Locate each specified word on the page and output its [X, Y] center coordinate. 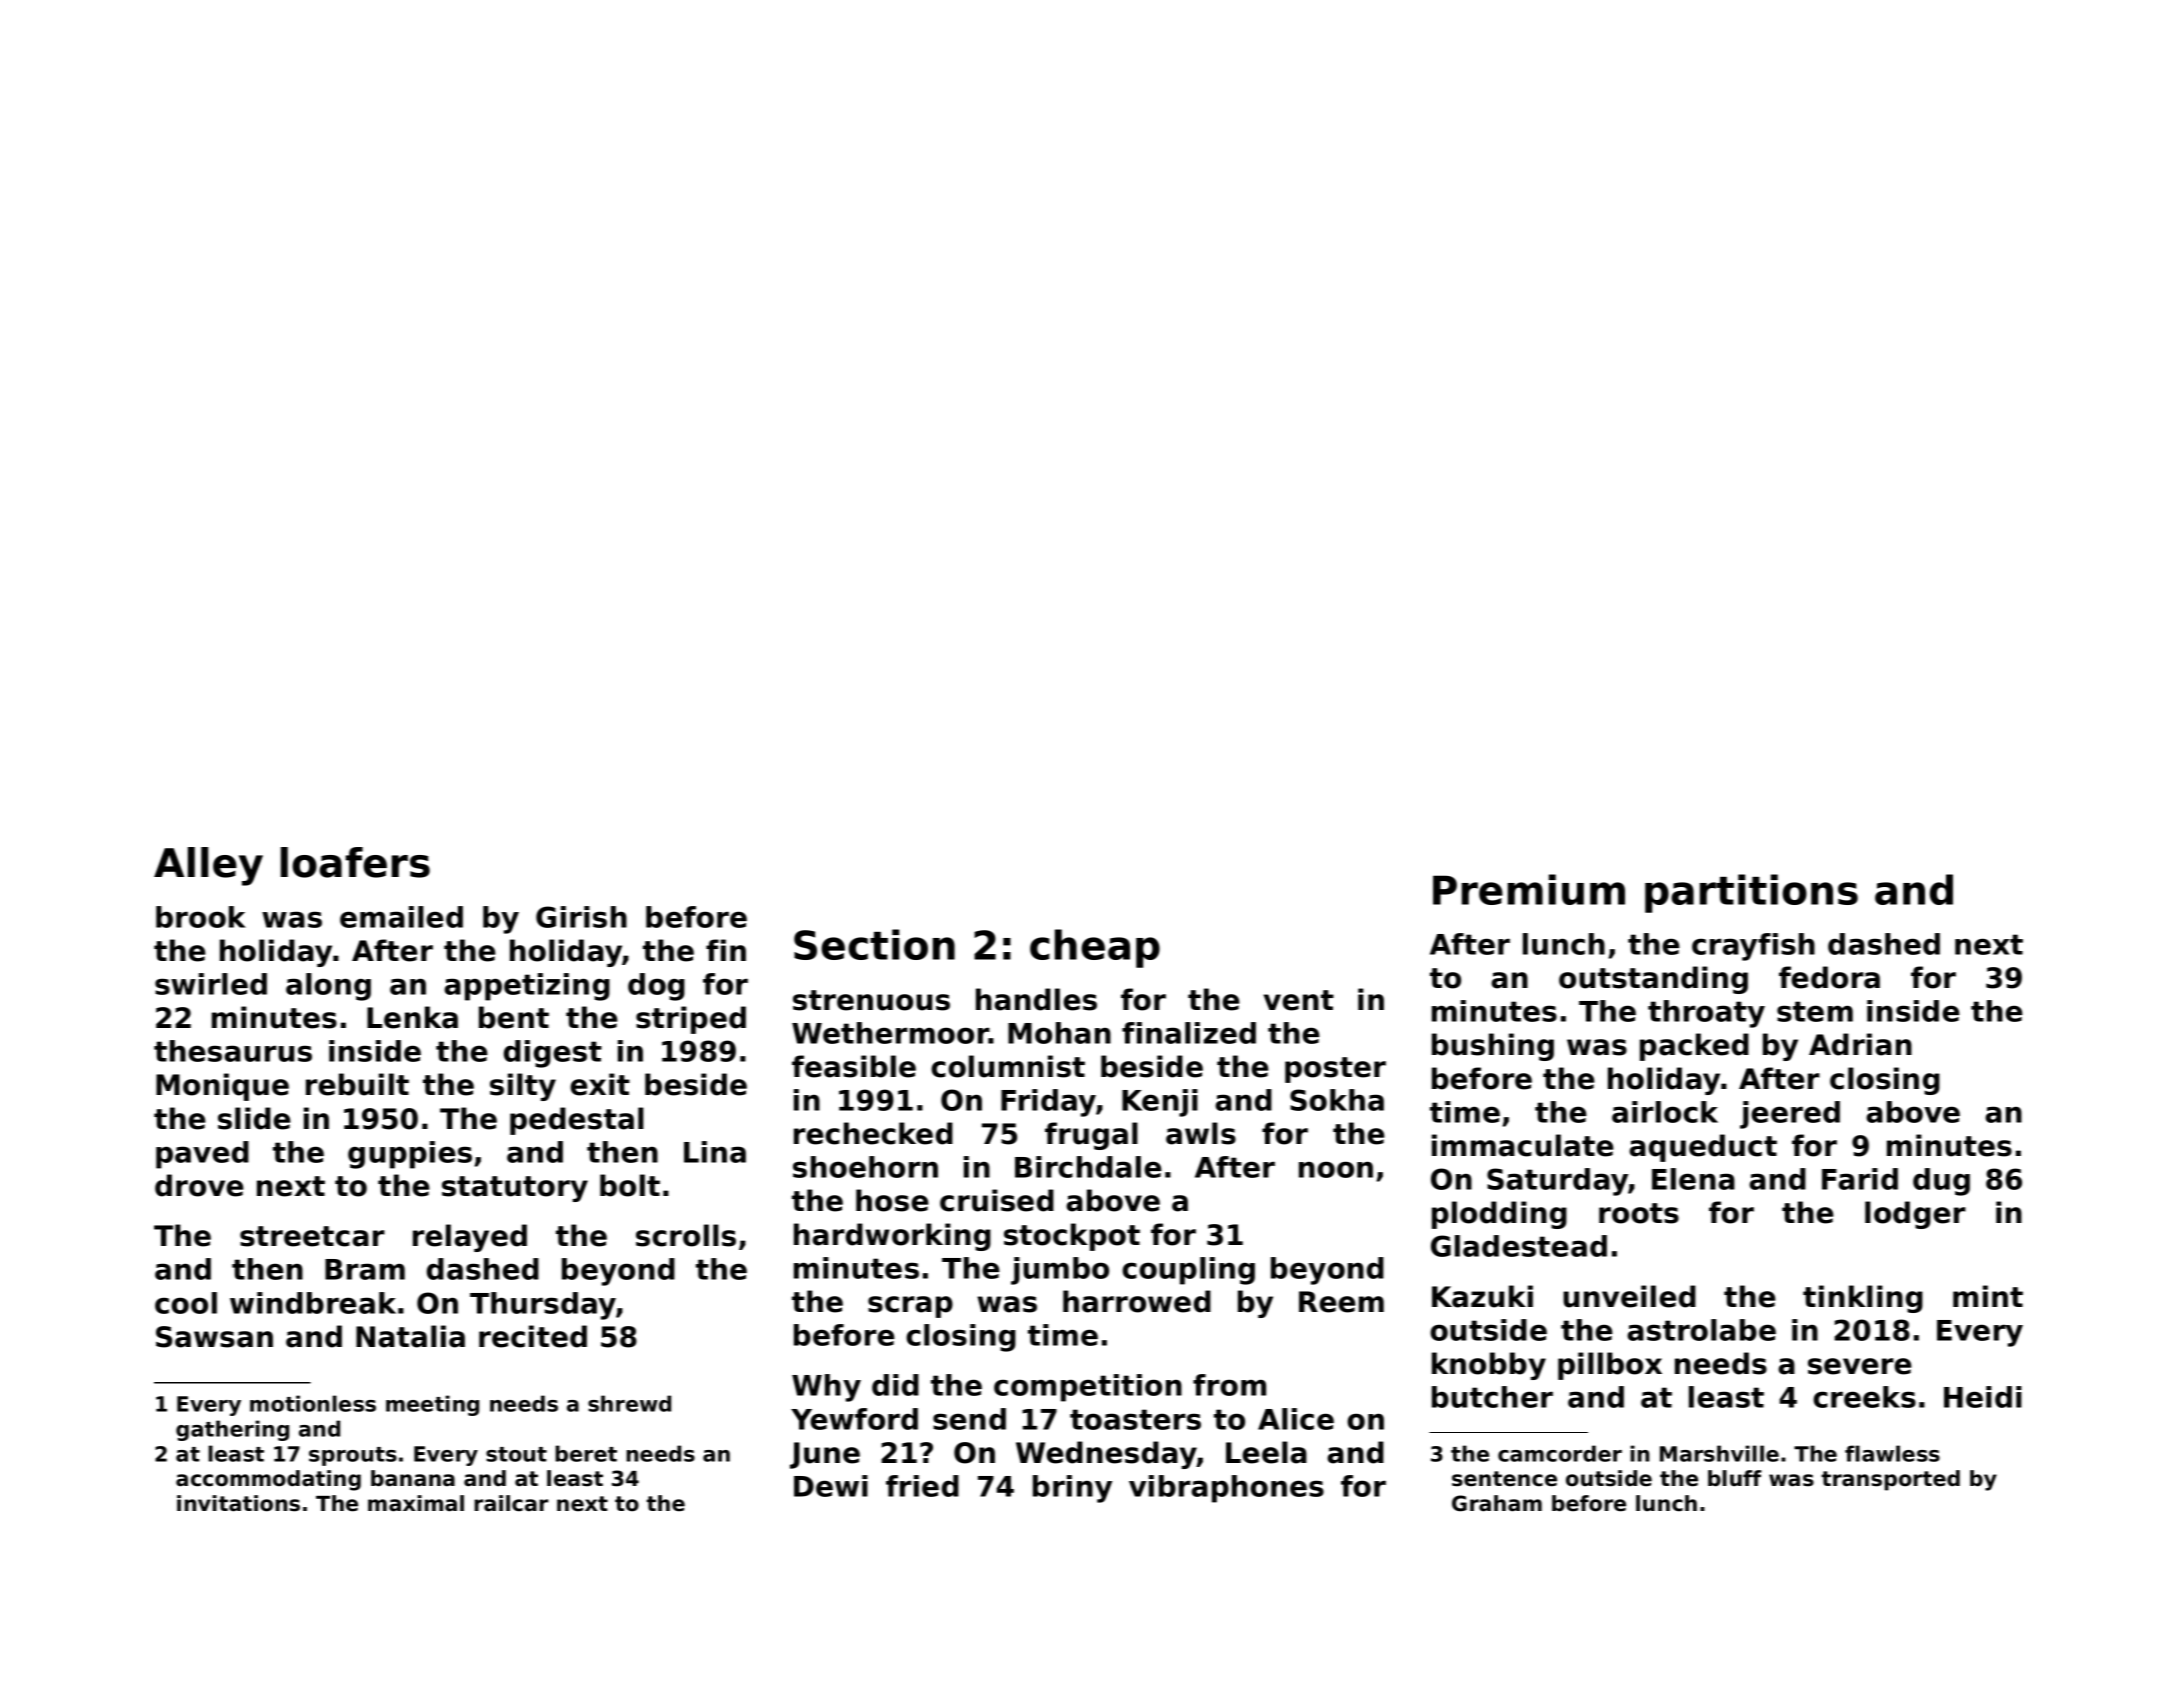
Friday [1048, 1103]
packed [1694, 1047]
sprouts [353, 1456]
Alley [208, 866]
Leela [1266, 1452]
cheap [1095, 948]
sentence [1504, 1479]
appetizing [527, 987]
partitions [1751, 893]
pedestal [577, 1121]
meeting [432, 1405]
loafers [355, 862]
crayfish [1753, 947]
